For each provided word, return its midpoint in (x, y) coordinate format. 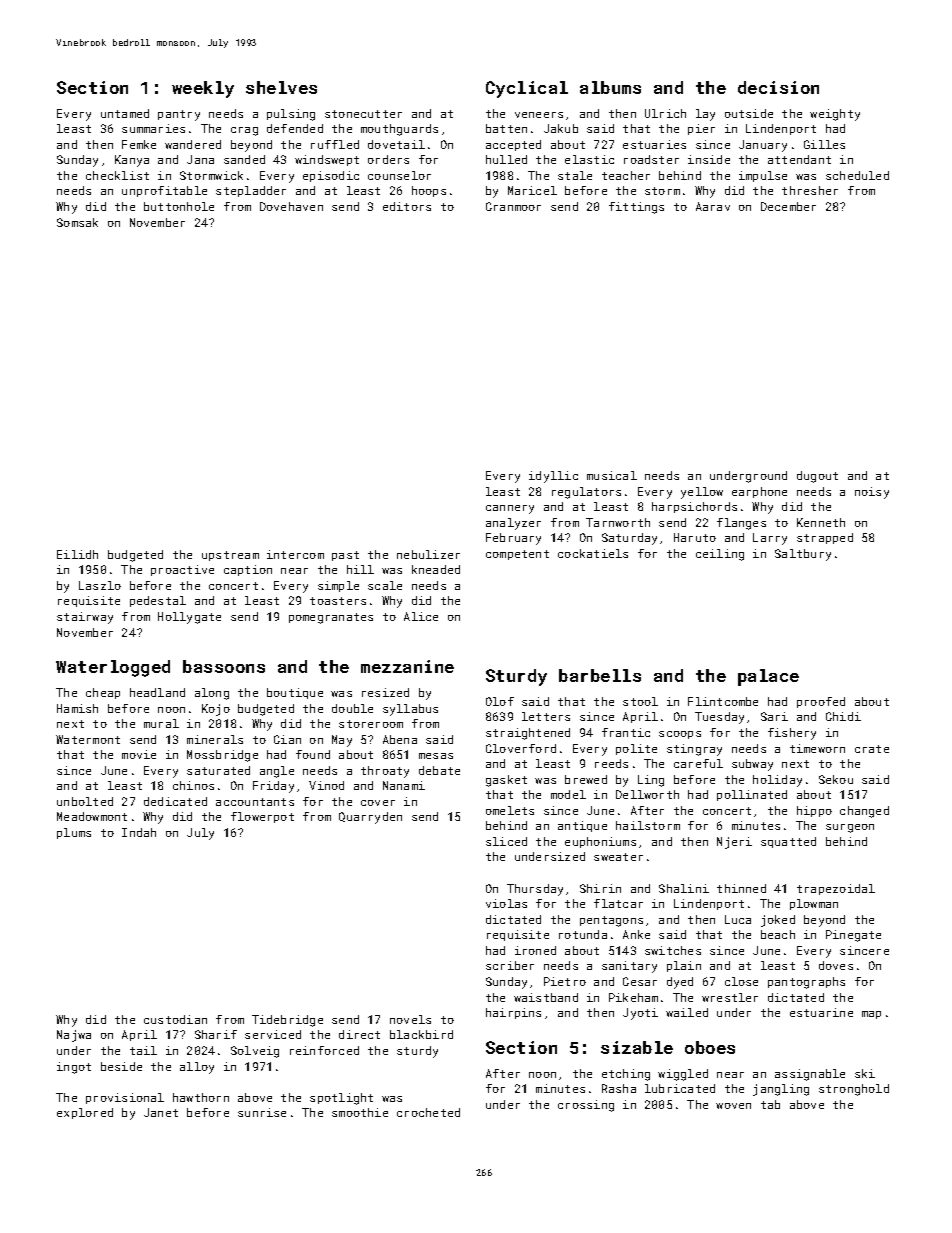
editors (407, 206)
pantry (179, 115)
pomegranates (331, 618)
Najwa (74, 1036)
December (788, 206)
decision (778, 87)
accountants (255, 802)
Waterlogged (113, 668)
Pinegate (853, 936)
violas (506, 903)
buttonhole (179, 206)
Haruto (695, 537)
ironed (535, 950)
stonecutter (363, 114)
